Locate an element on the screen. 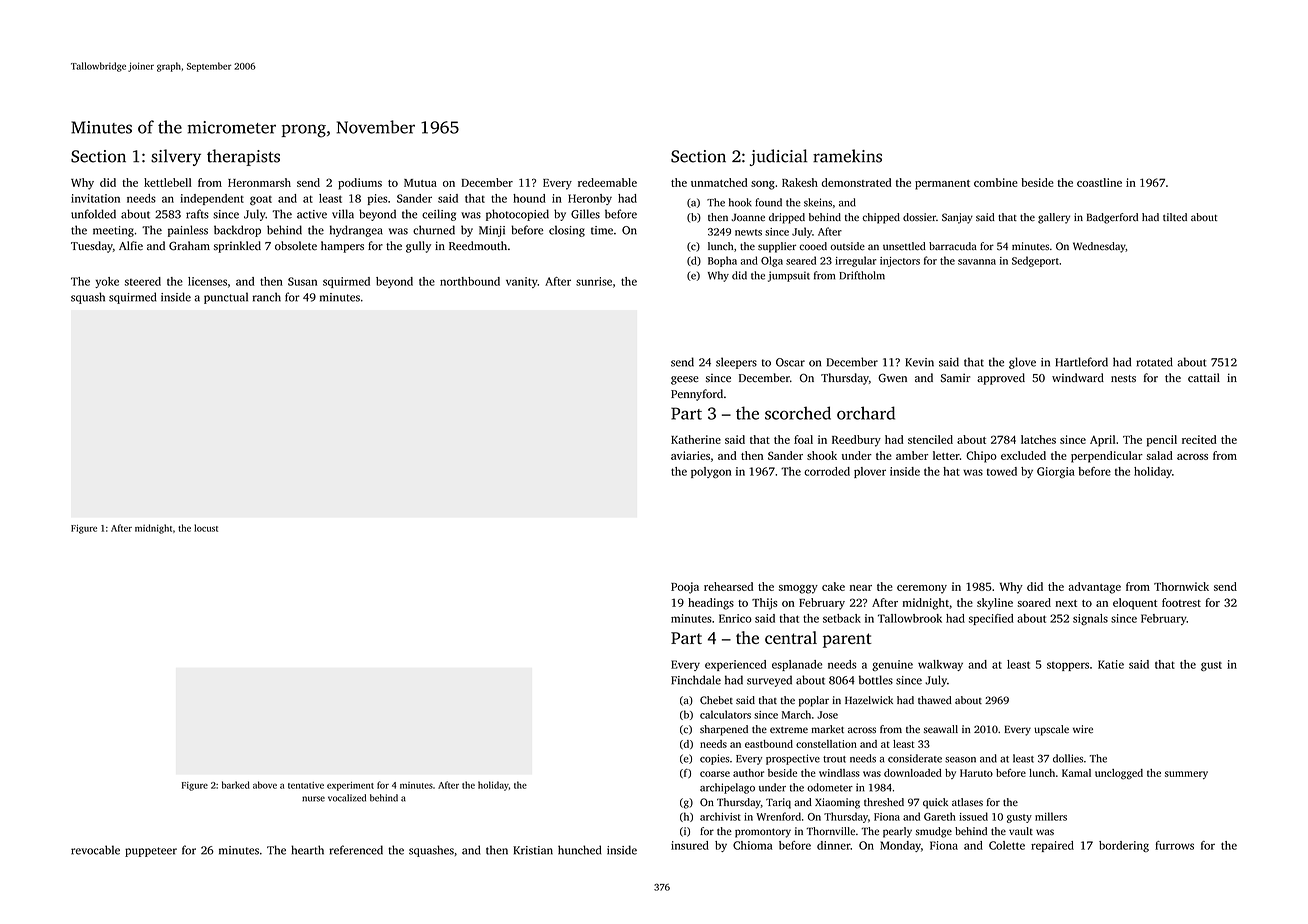 The height and width of the screenshot is (924, 1308). locust is located at coordinates (206, 528).
